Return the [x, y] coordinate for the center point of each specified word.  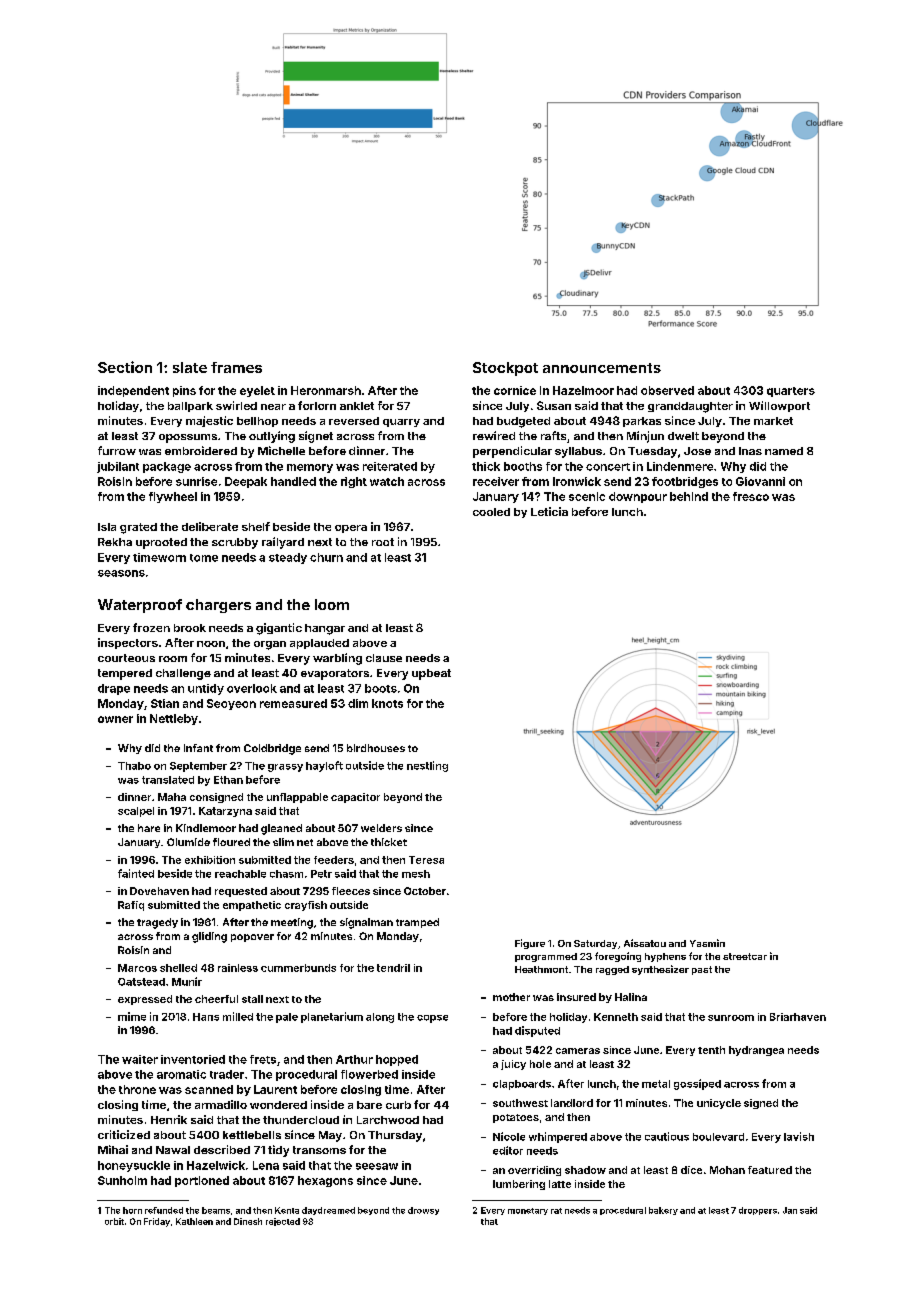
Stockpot [505, 369]
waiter [140, 1059]
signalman [366, 923]
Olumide [188, 842]
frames [236, 367]
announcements [602, 368]
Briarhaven [798, 1017]
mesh [416, 874]
